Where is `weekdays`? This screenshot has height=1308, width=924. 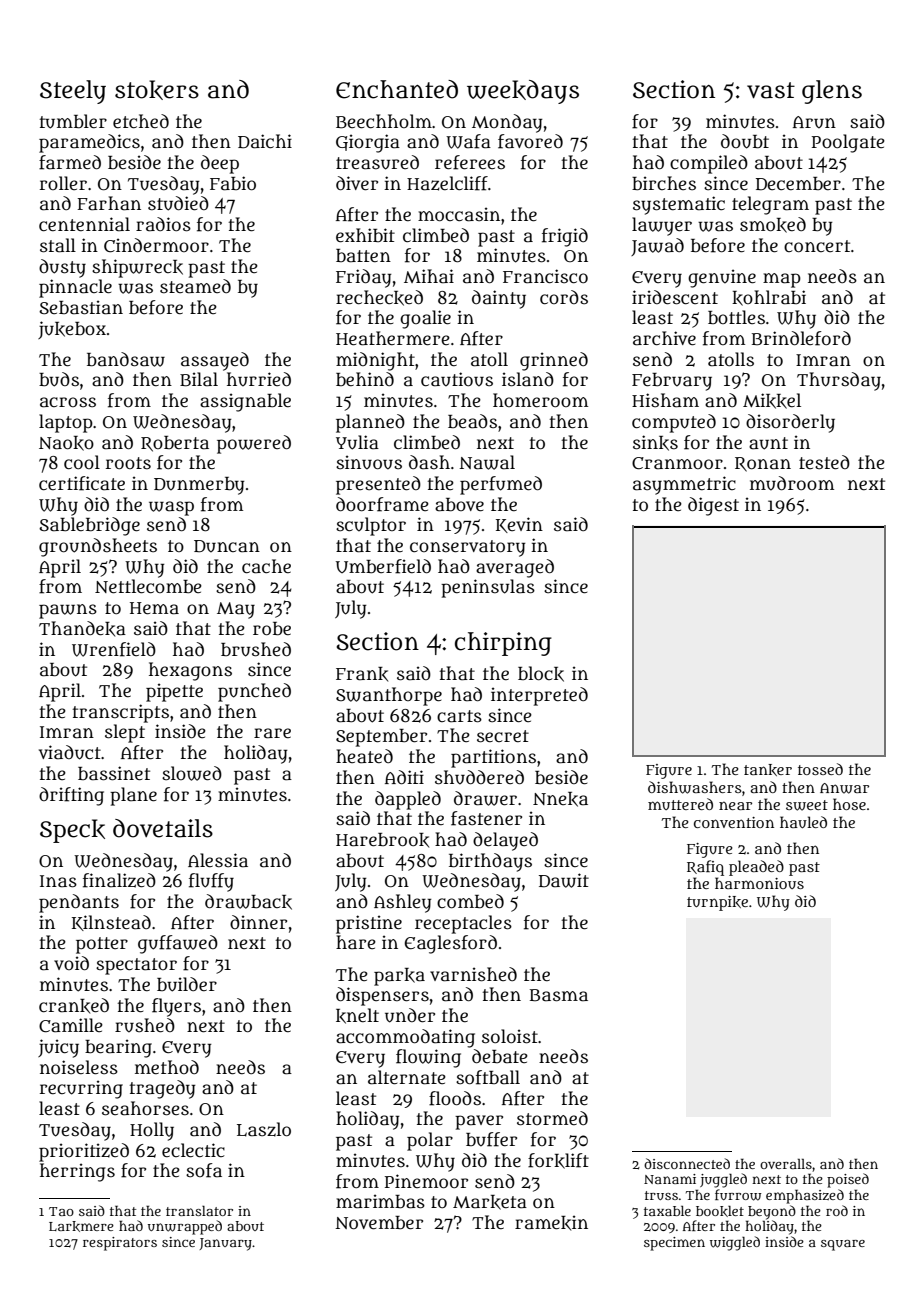
weekdays is located at coordinates (523, 92).
